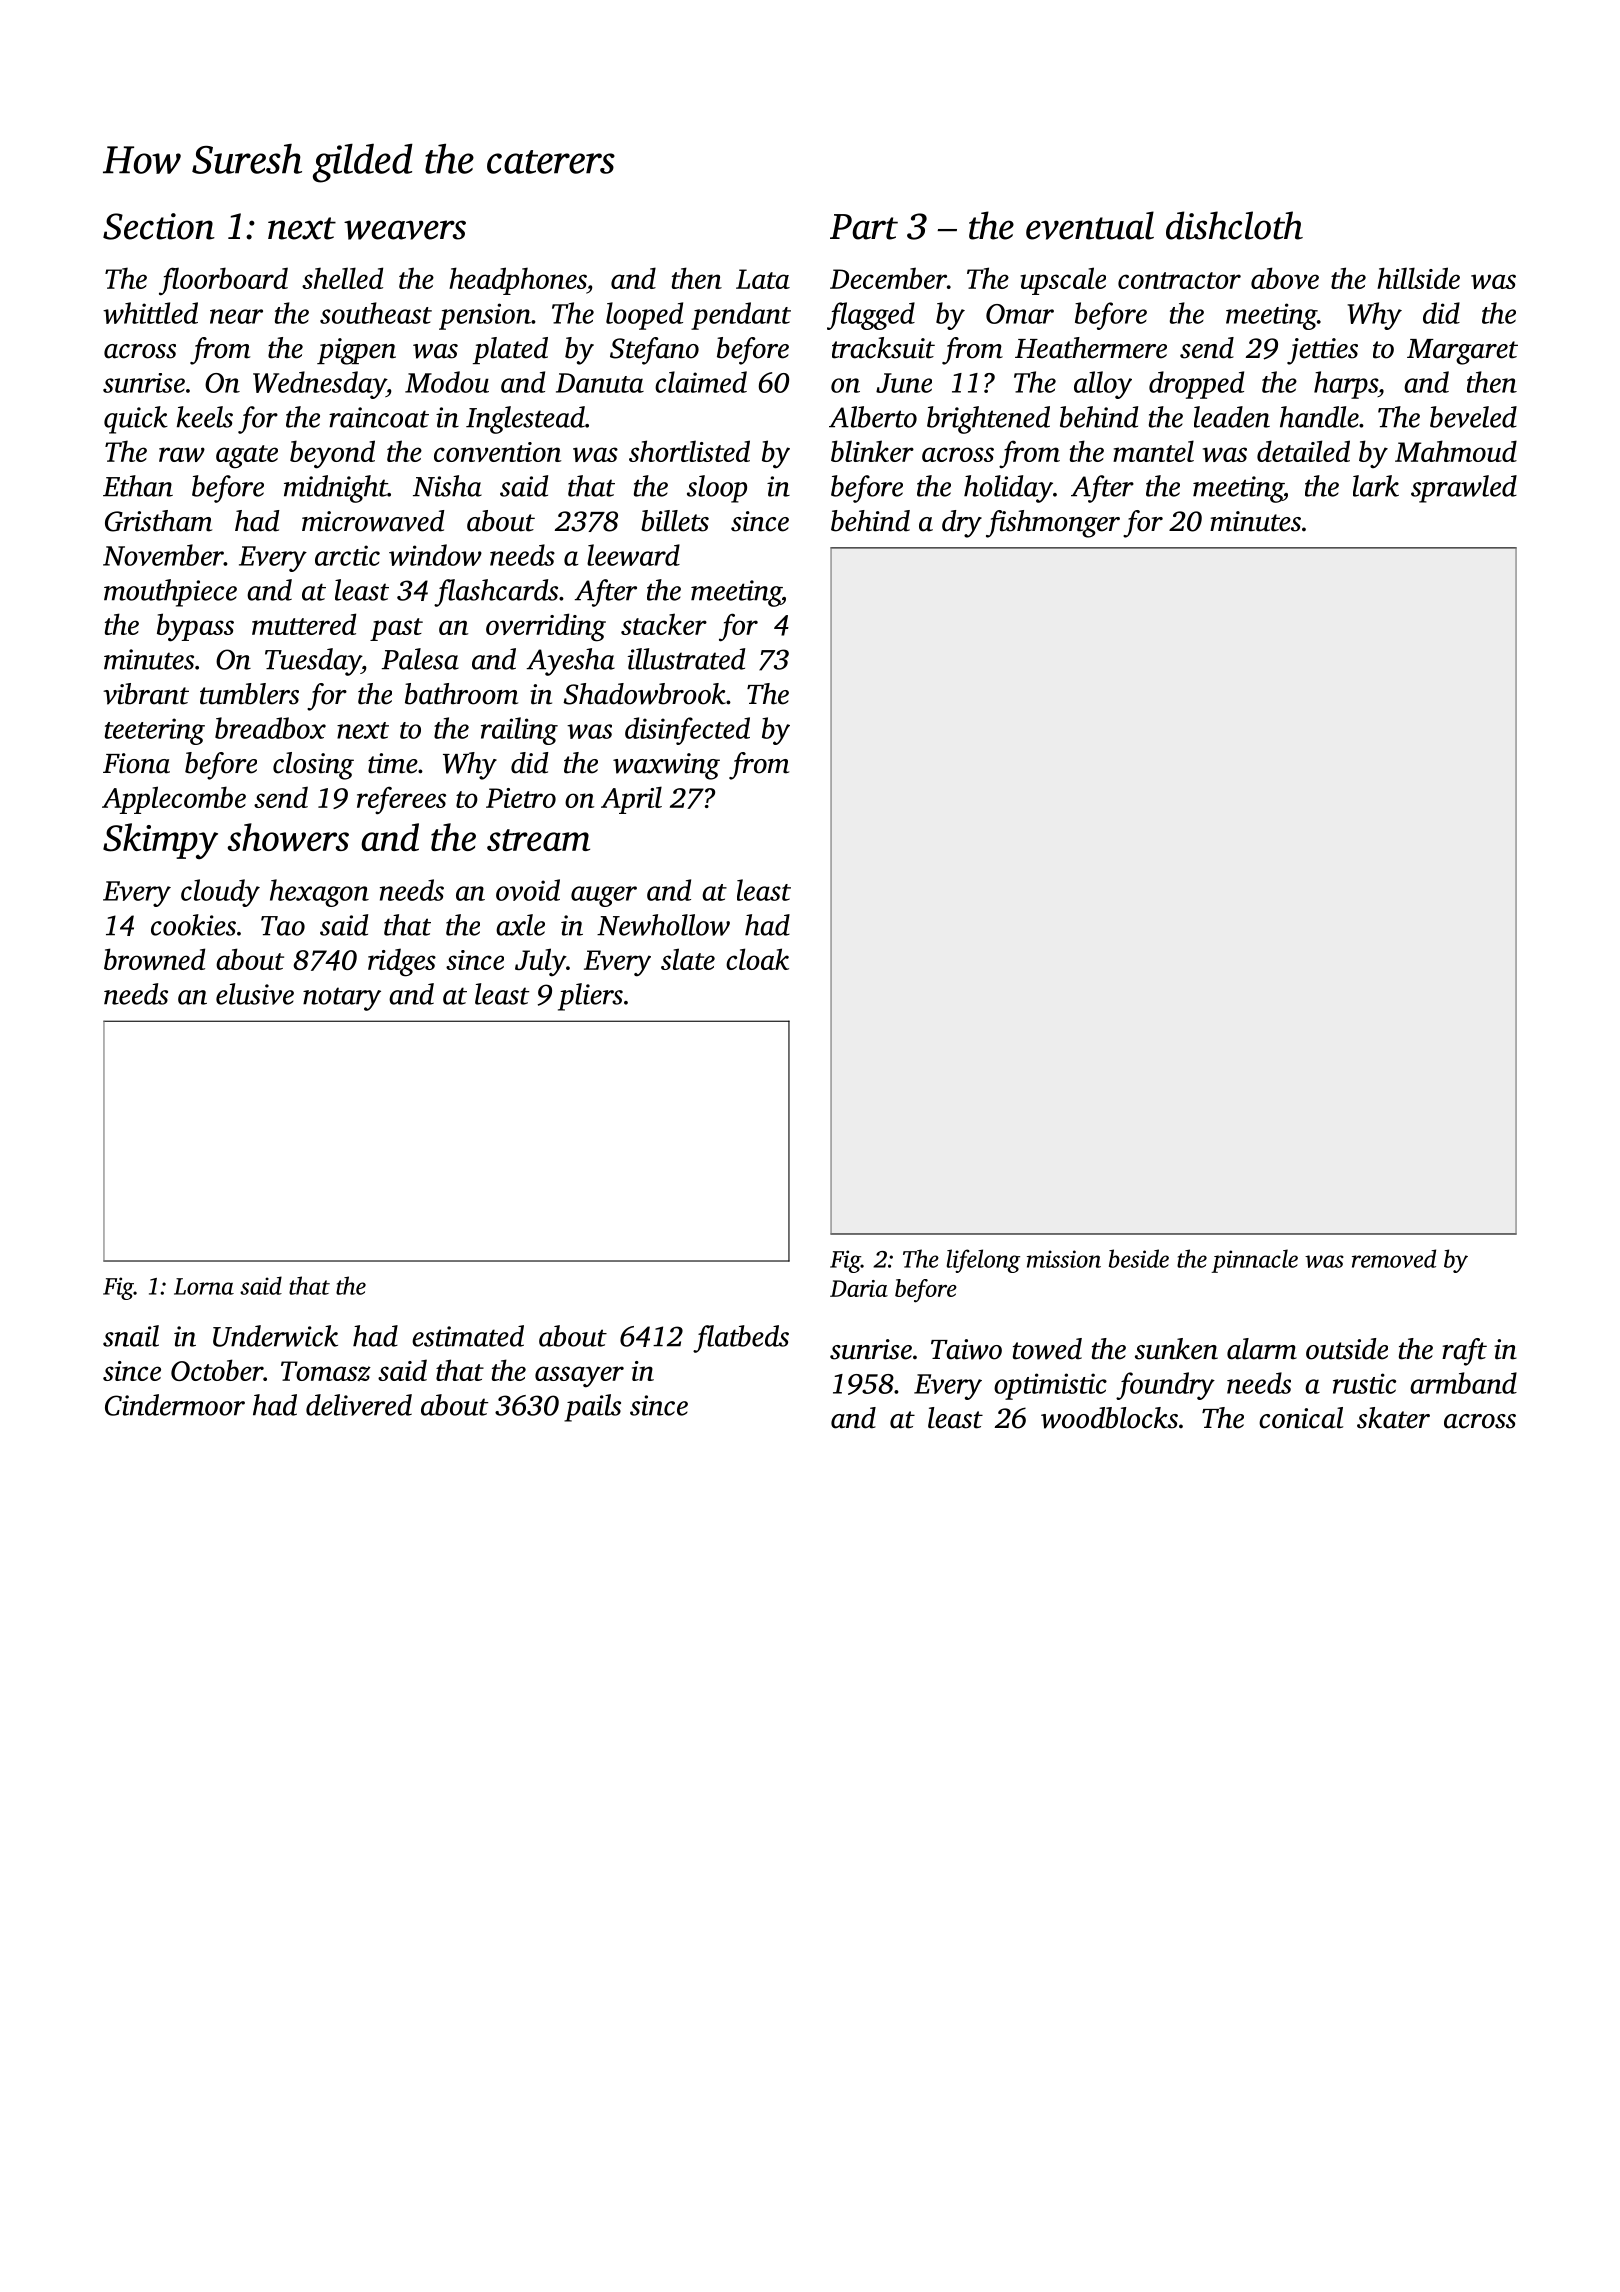 This page has width=1620, height=2292. What do you see at coordinates (757, 959) in the page?
I see `cloak` at bounding box center [757, 959].
